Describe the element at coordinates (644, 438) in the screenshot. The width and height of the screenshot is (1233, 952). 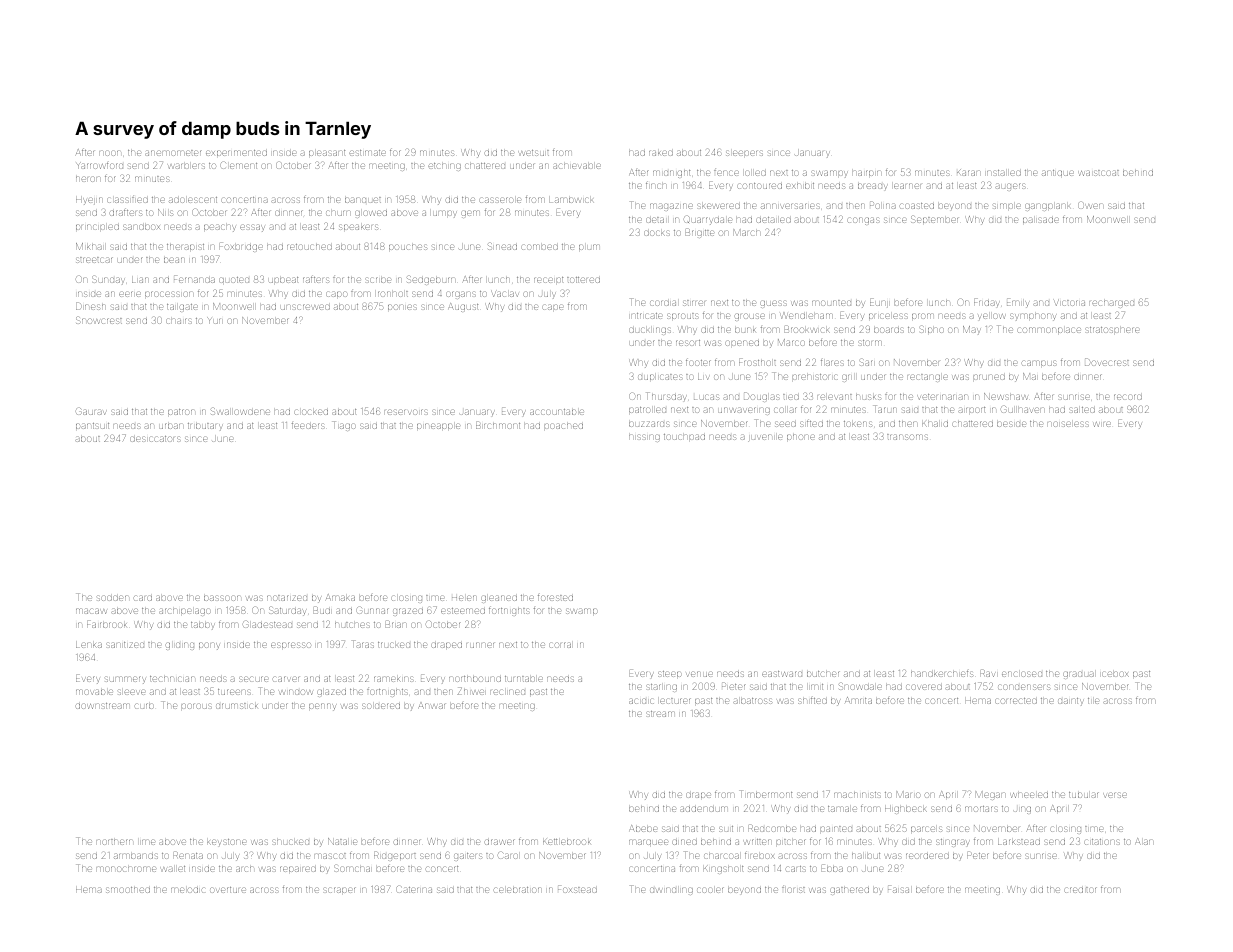
I see `hissing` at that location.
